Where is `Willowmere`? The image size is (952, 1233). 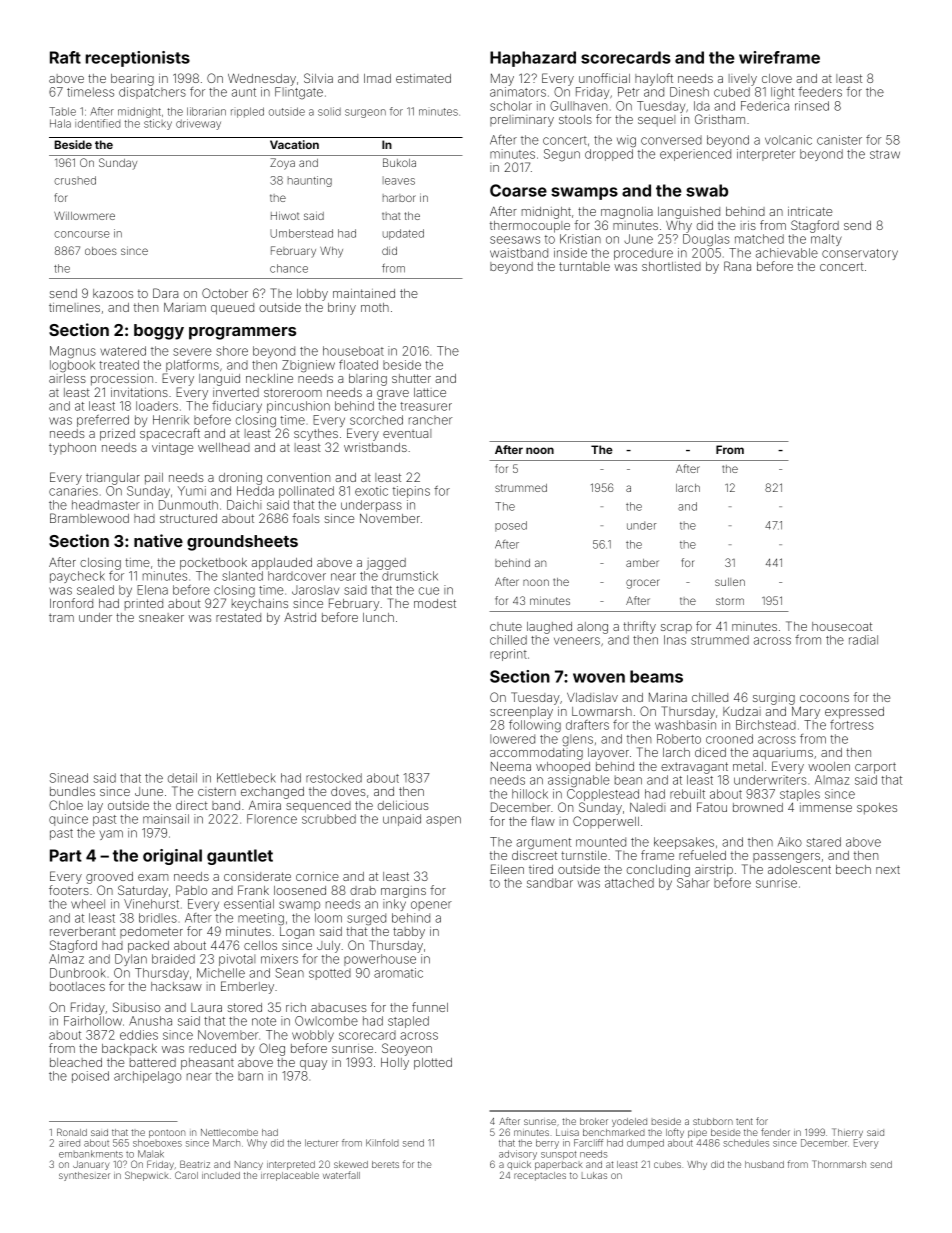 Willowmere is located at coordinates (84, 215).
